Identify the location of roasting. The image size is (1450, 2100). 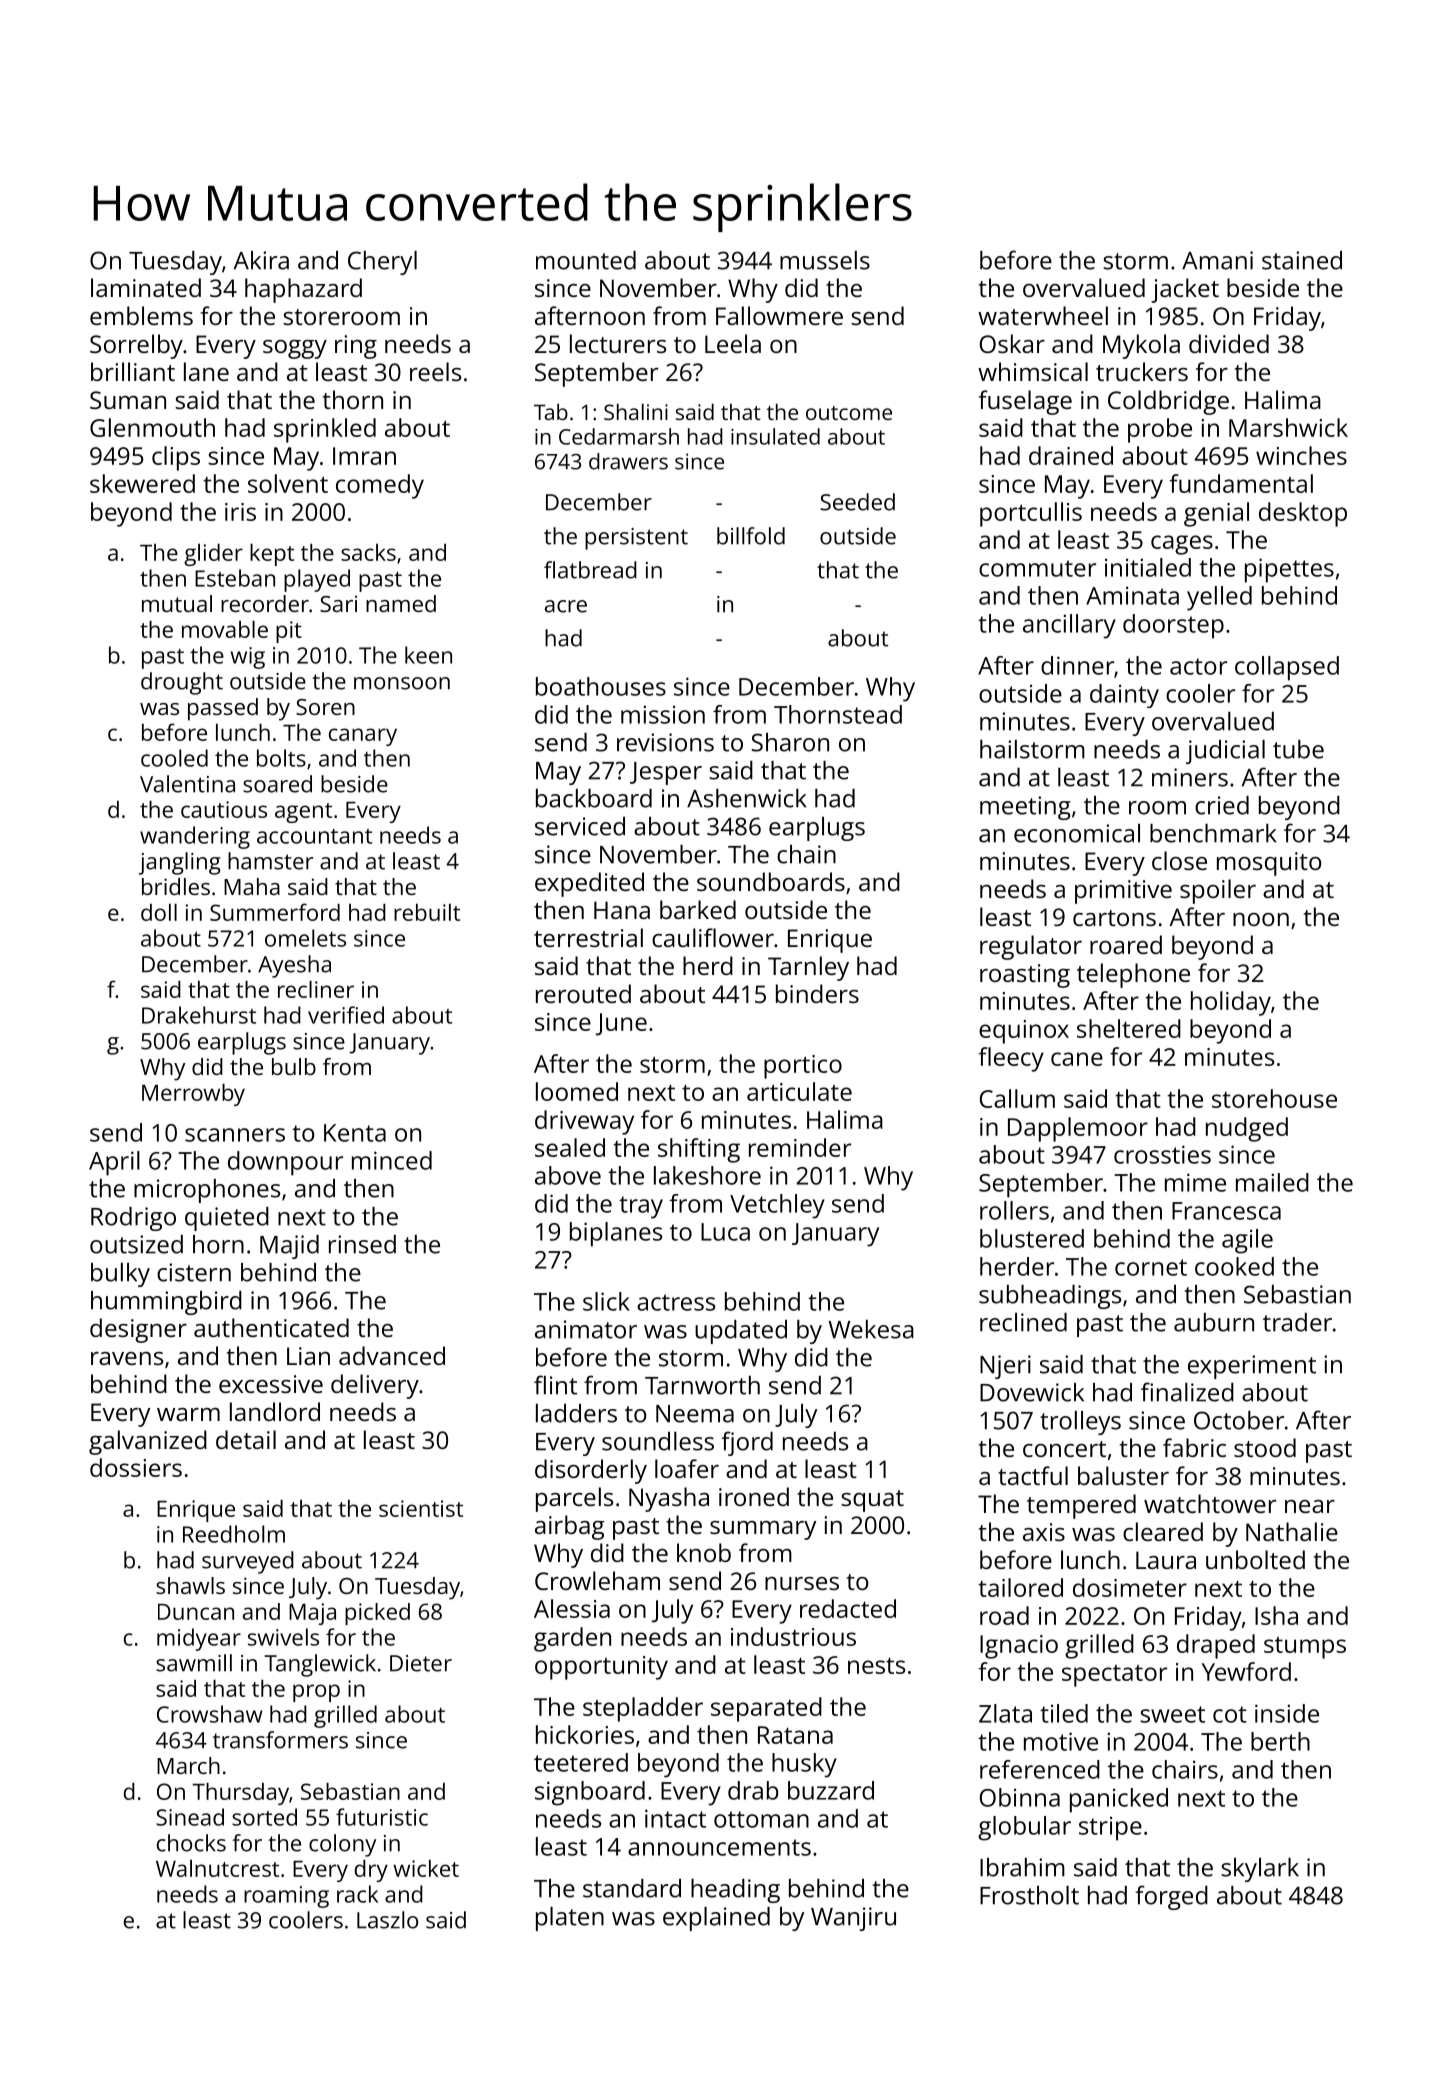
(1025, 976).
